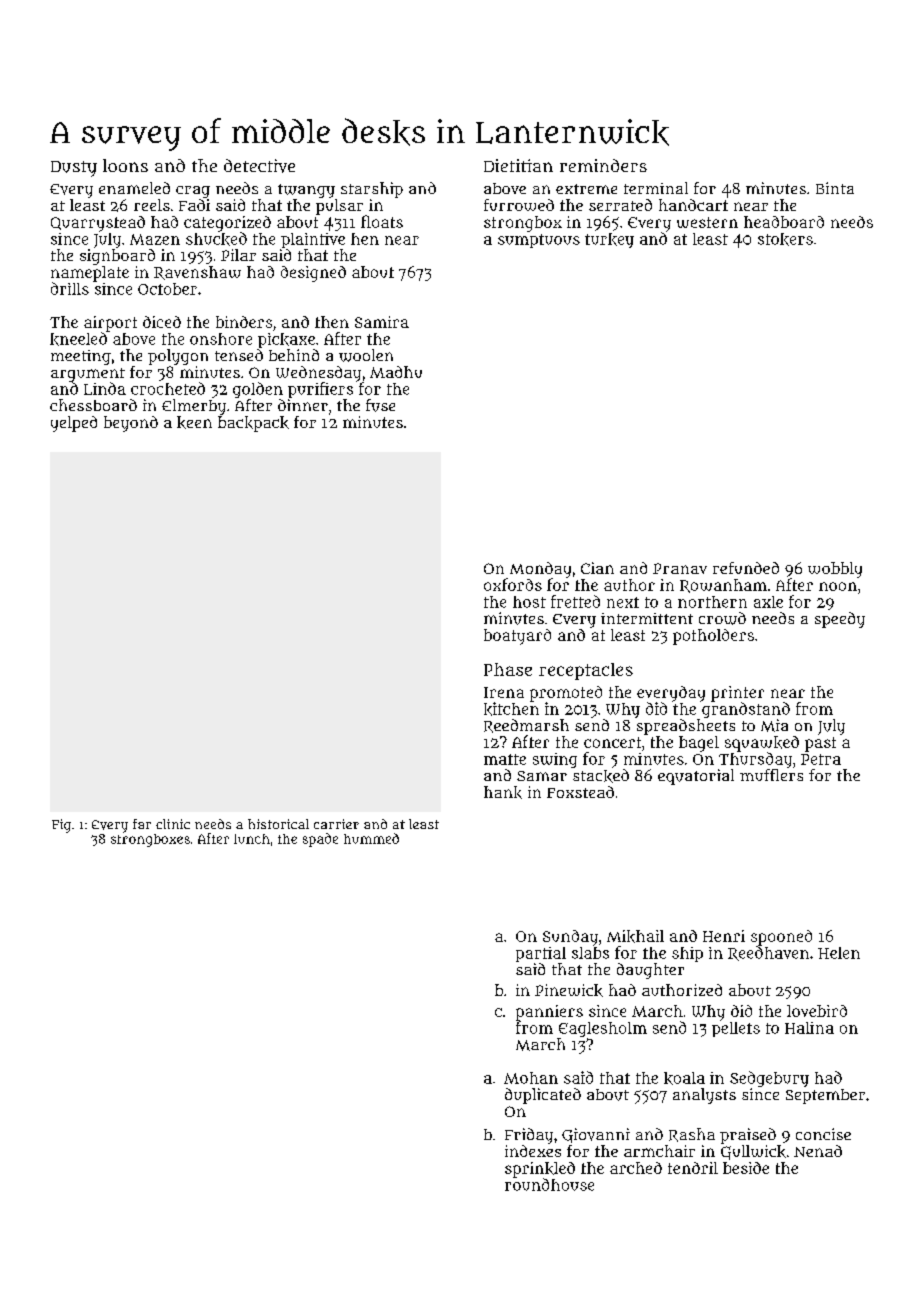 The width and height of the document is (924, 1314). What do you see at coordinates (252, 839) in the document?
I see `lunch` at bounding box center [252, 839].
